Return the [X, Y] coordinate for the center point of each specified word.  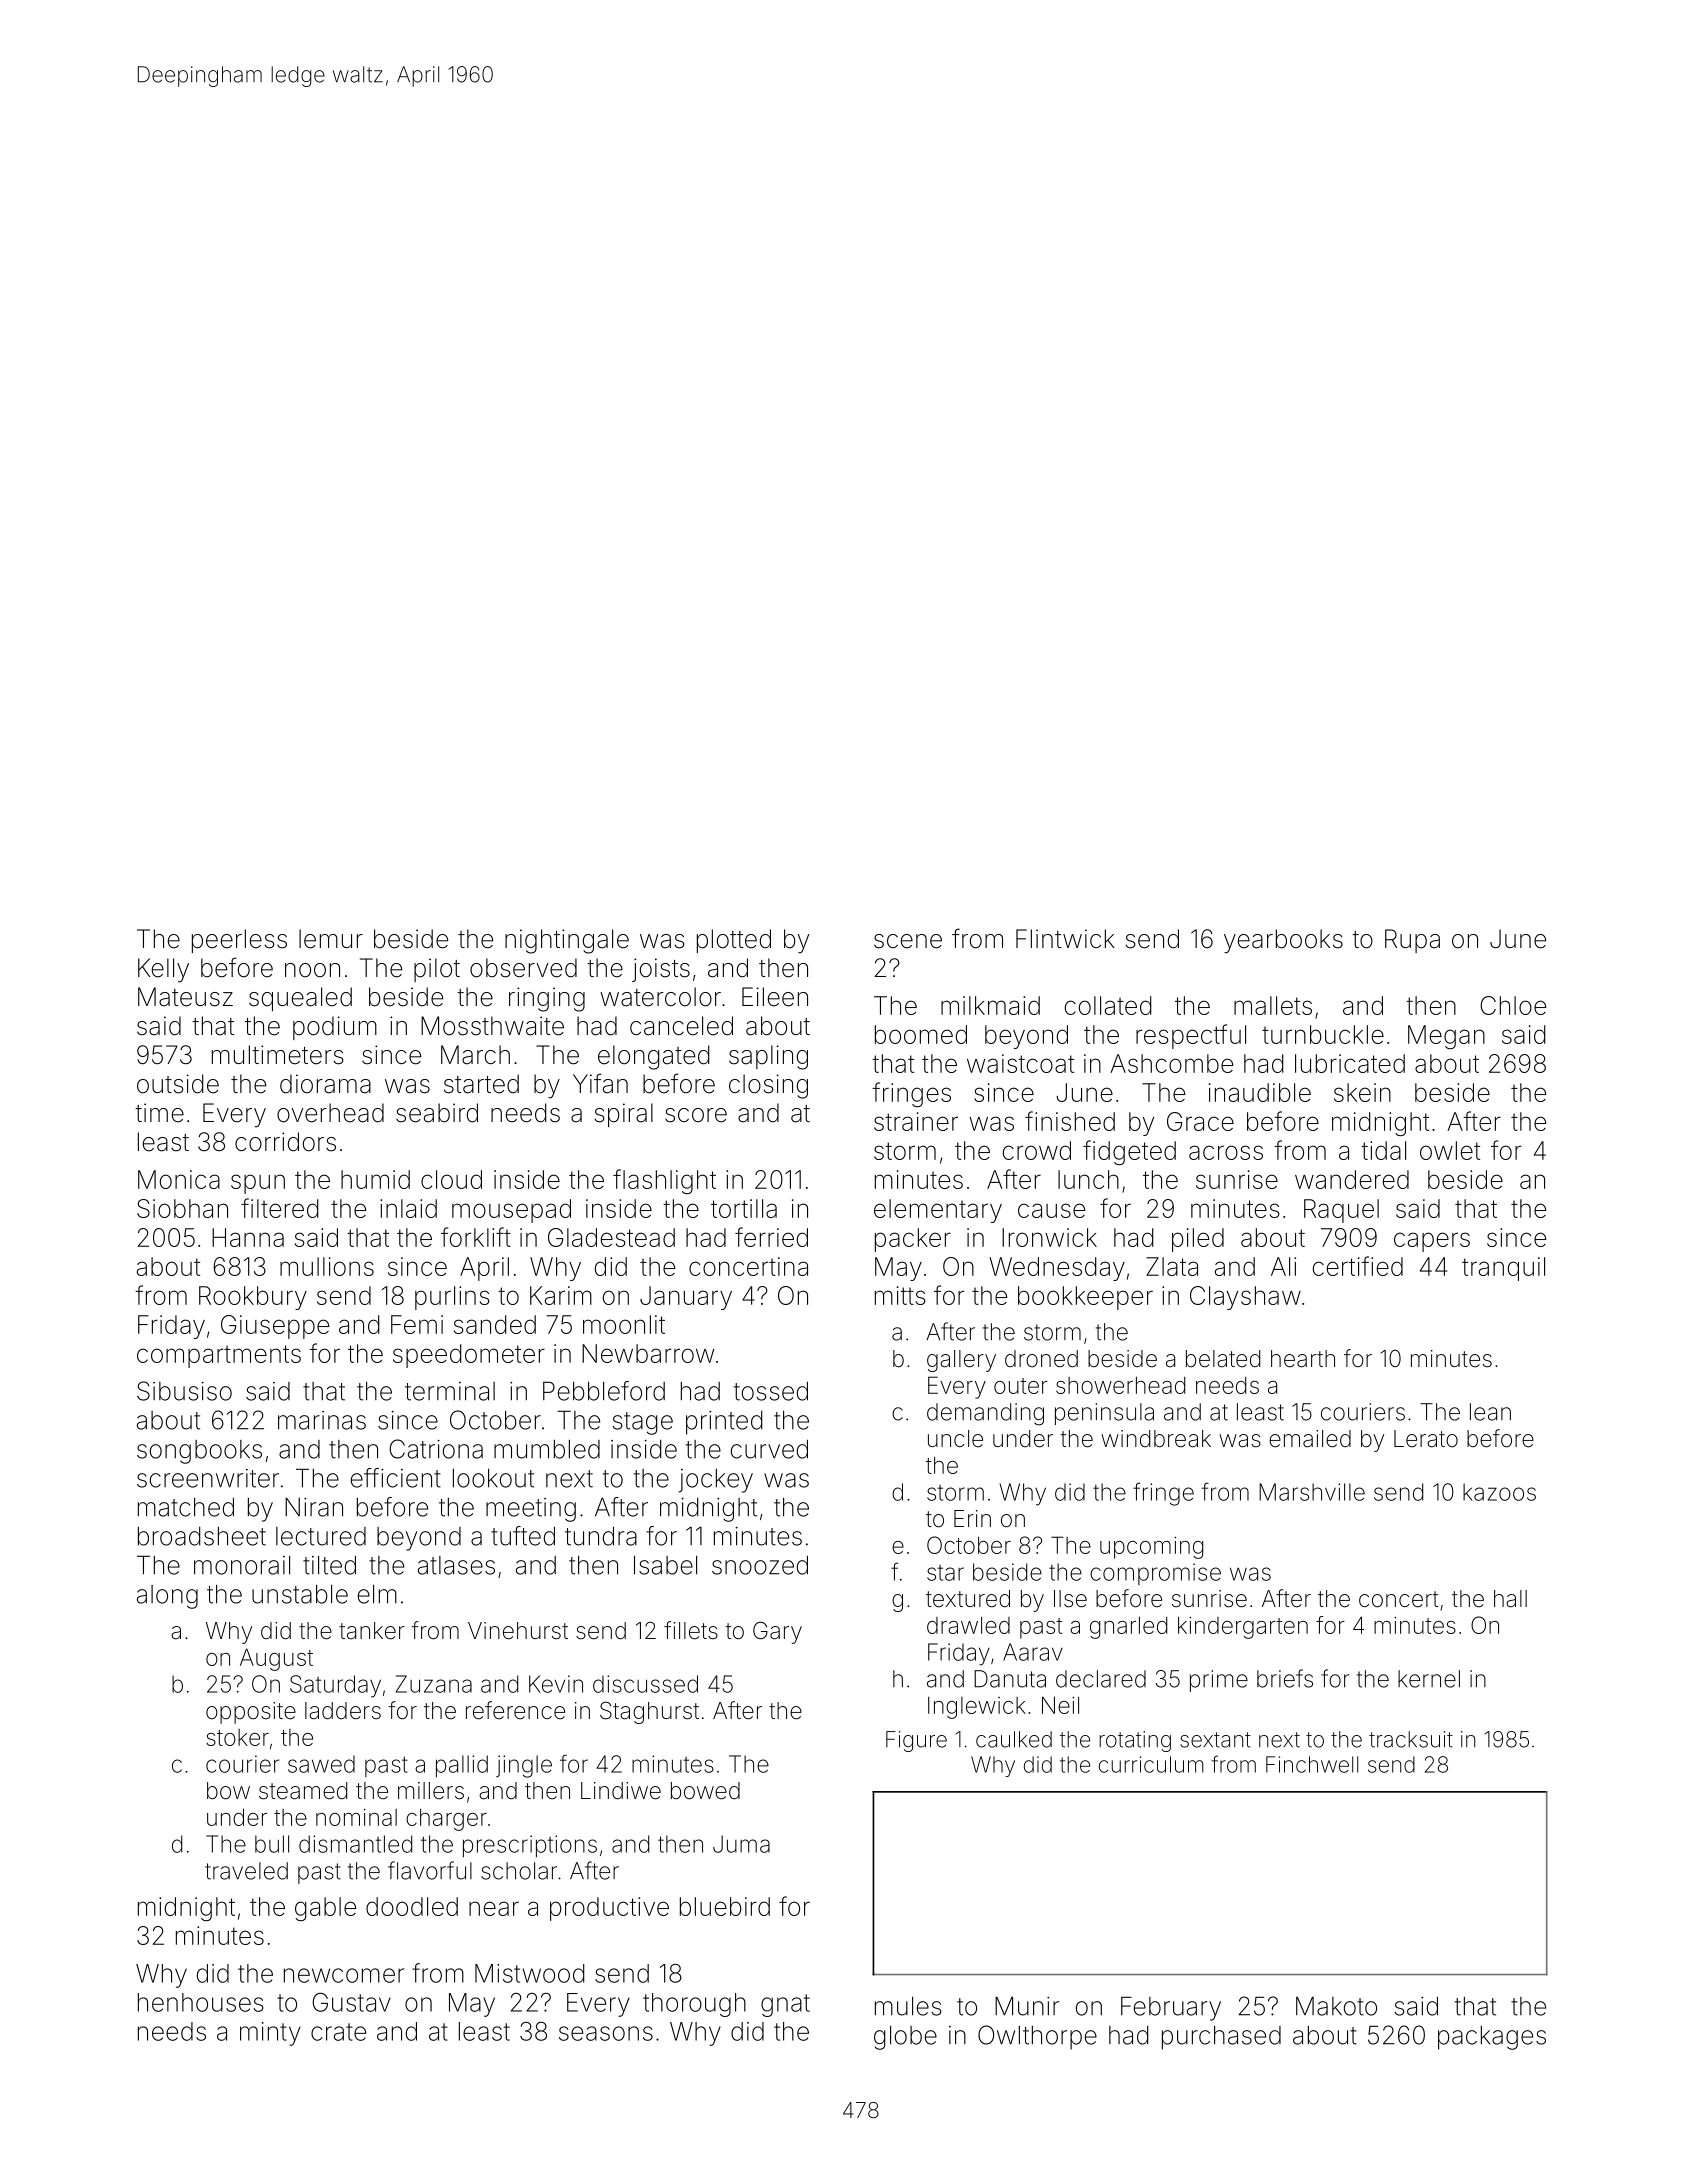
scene [908, 941]
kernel [1429, 1679]
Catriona [436, 1449]
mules [908, 2006]
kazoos [1499, 1492]
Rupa [1412, 941]
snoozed [760, 1565]
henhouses [201, 2002]
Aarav [1033, 1652]
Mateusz [185, 997]
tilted [329, 1565]
